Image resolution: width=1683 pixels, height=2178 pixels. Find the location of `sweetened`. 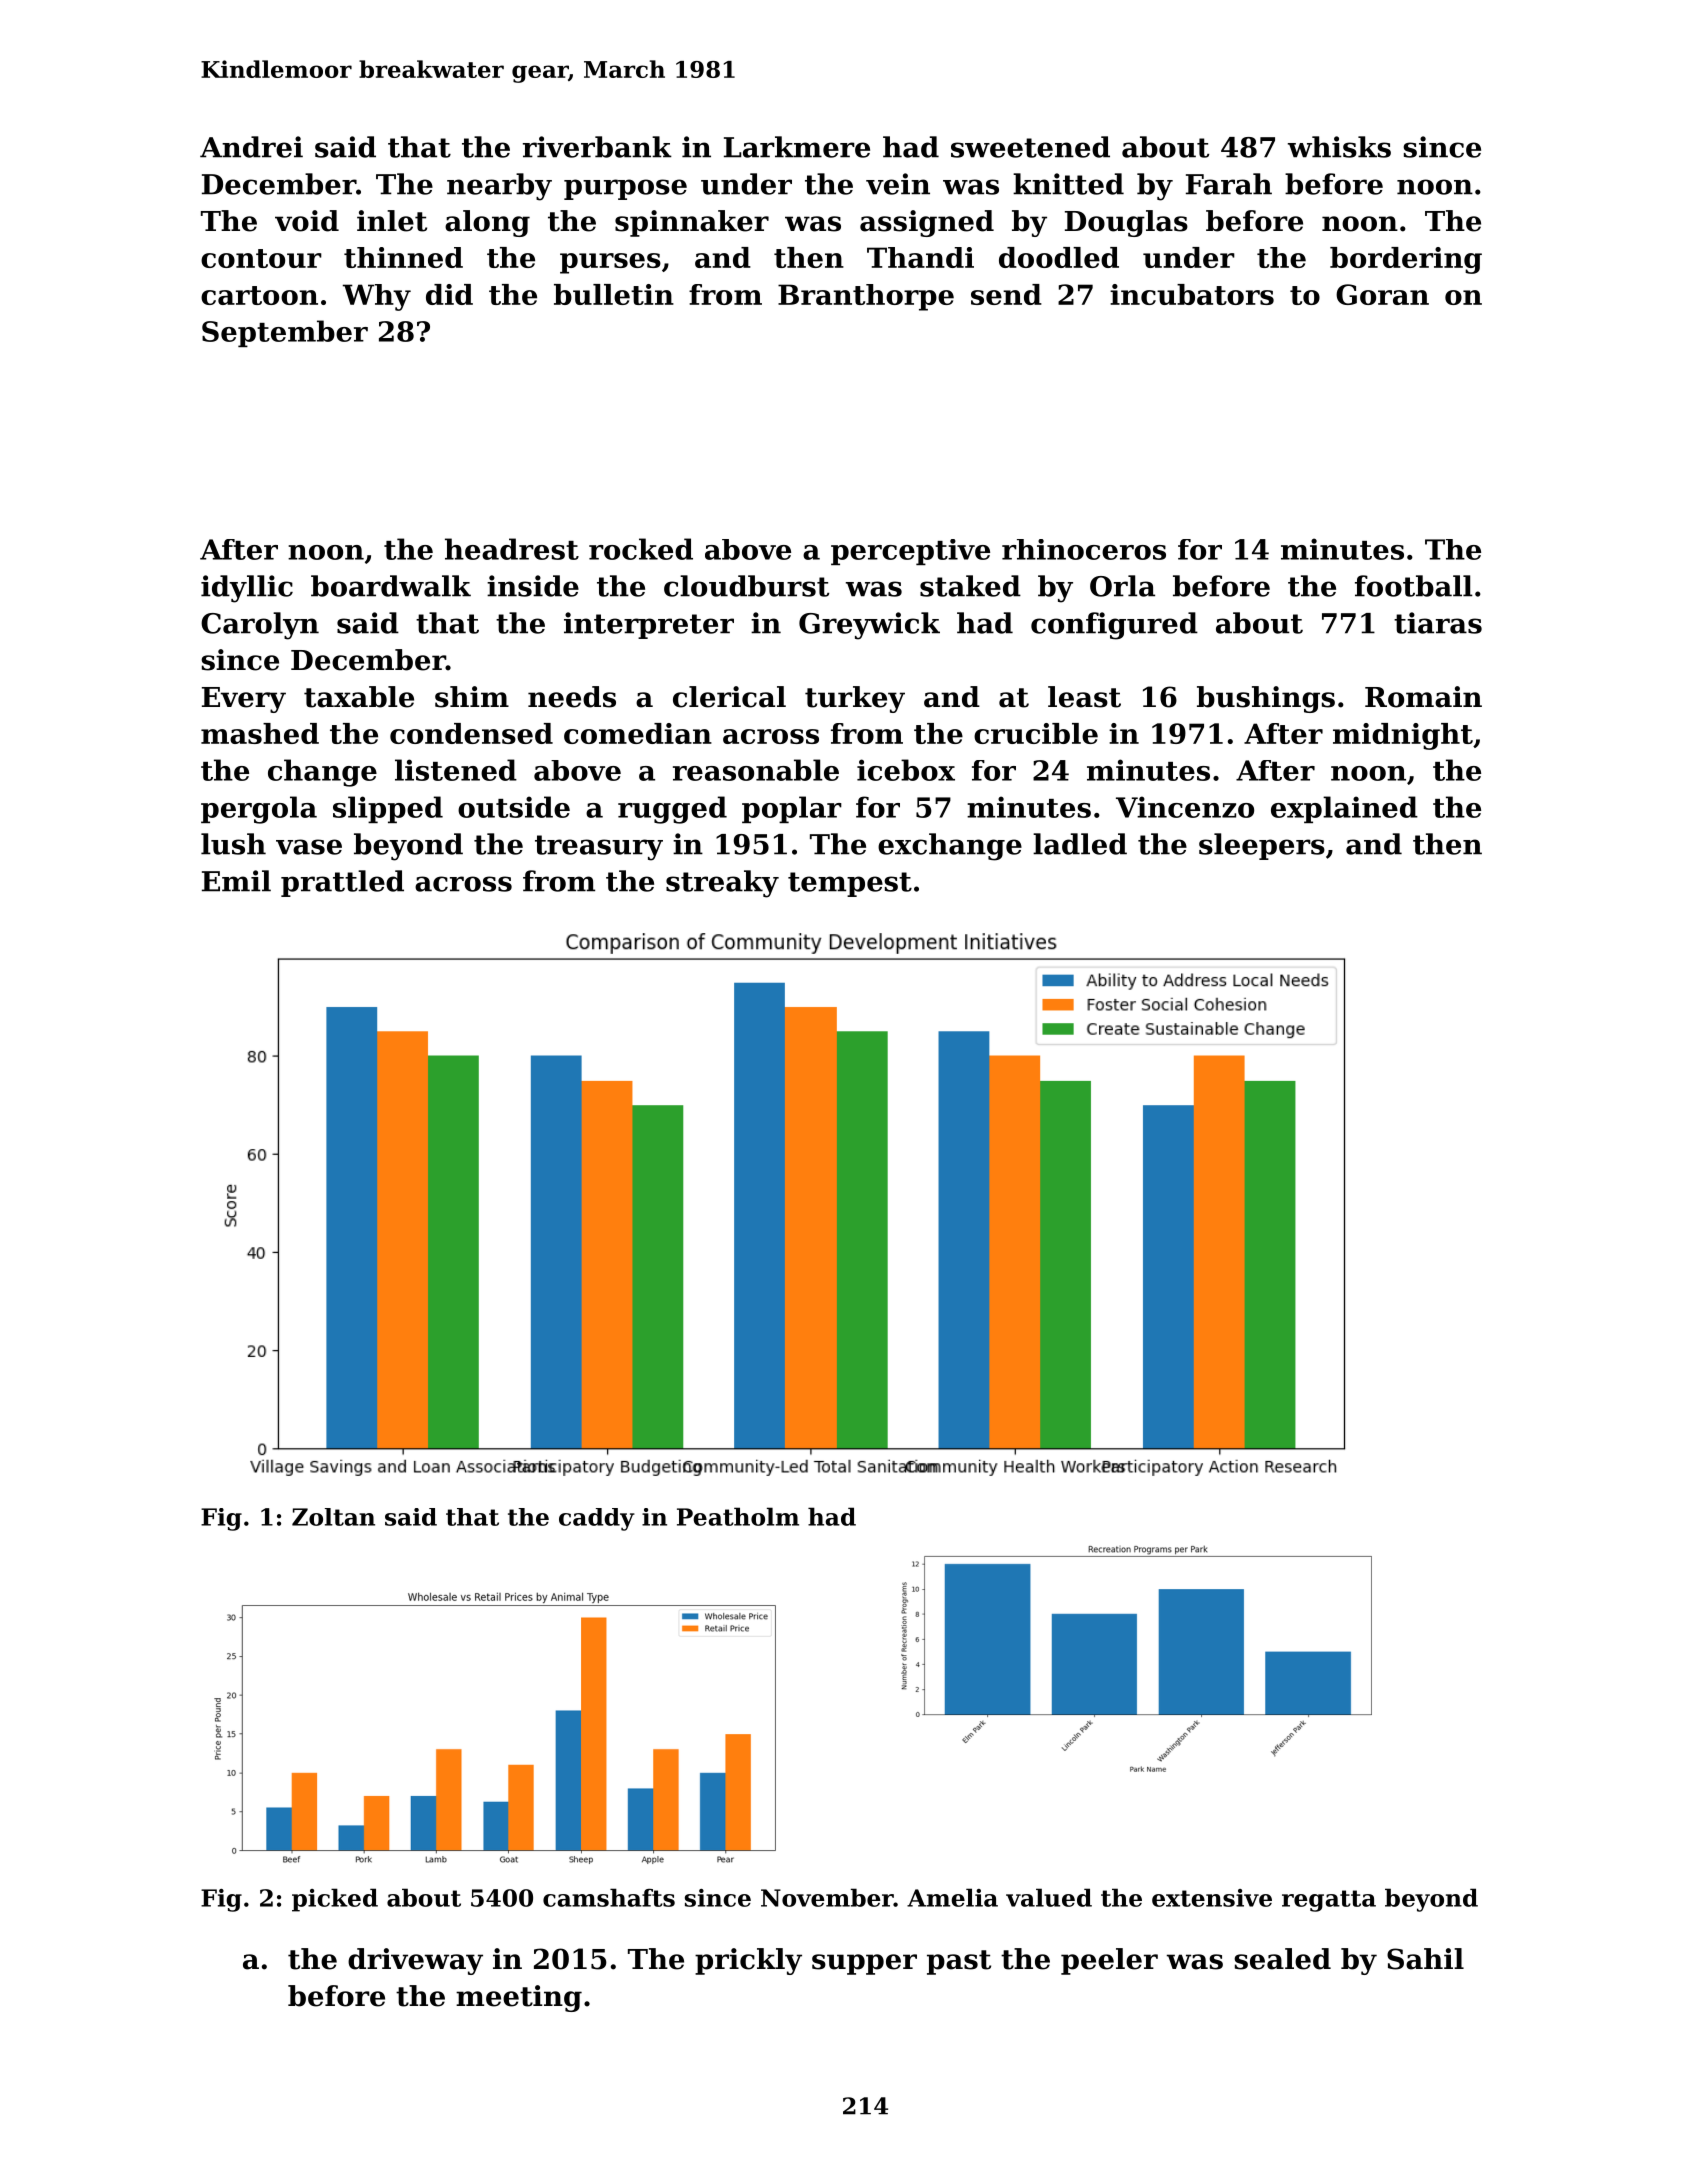

sweetened is located at coordinates (1030, 147).
